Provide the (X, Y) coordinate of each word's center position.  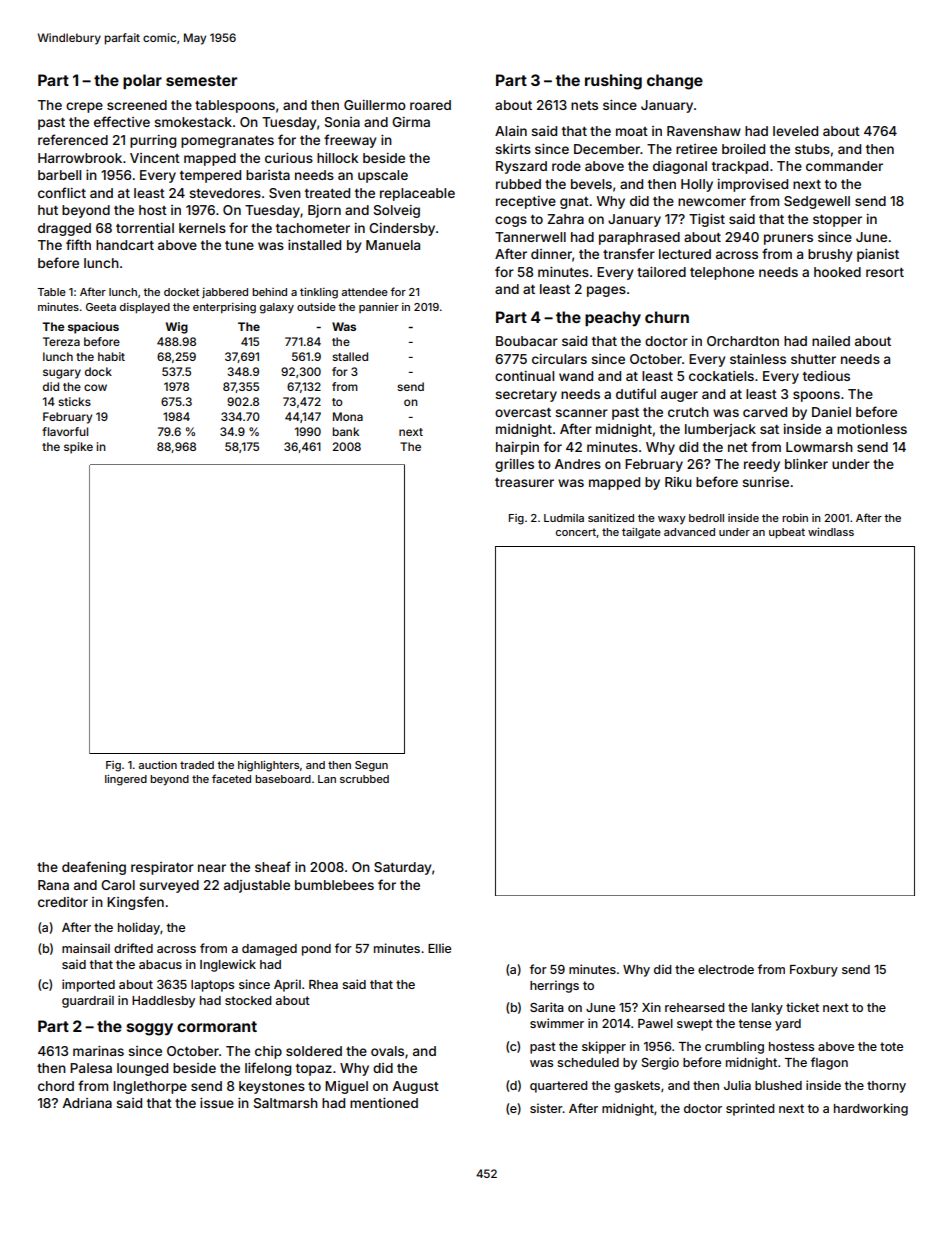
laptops (212, 986)
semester (201, 80)
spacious (93, 328)
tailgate (641, 533)
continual (524, 376)
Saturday (402, 868)
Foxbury (814, 971)
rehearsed (695, 1007)
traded (197, 765)
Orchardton (743, 341)
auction (157, 765)
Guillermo (375, 105)
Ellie (439, 948)
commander (844, 166)
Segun (371, 766)
